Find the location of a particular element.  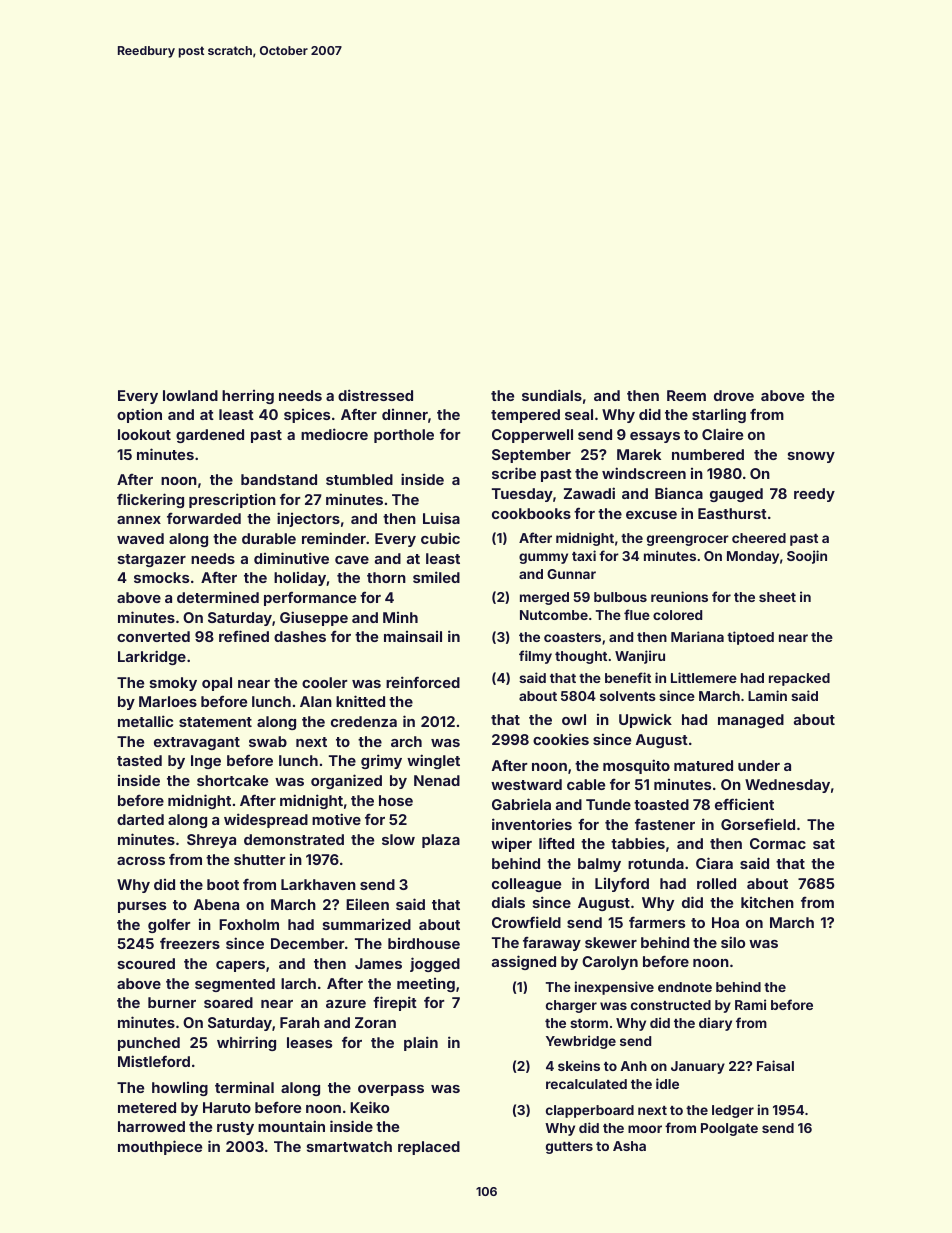

herring is located at coordinates (248, 397).
